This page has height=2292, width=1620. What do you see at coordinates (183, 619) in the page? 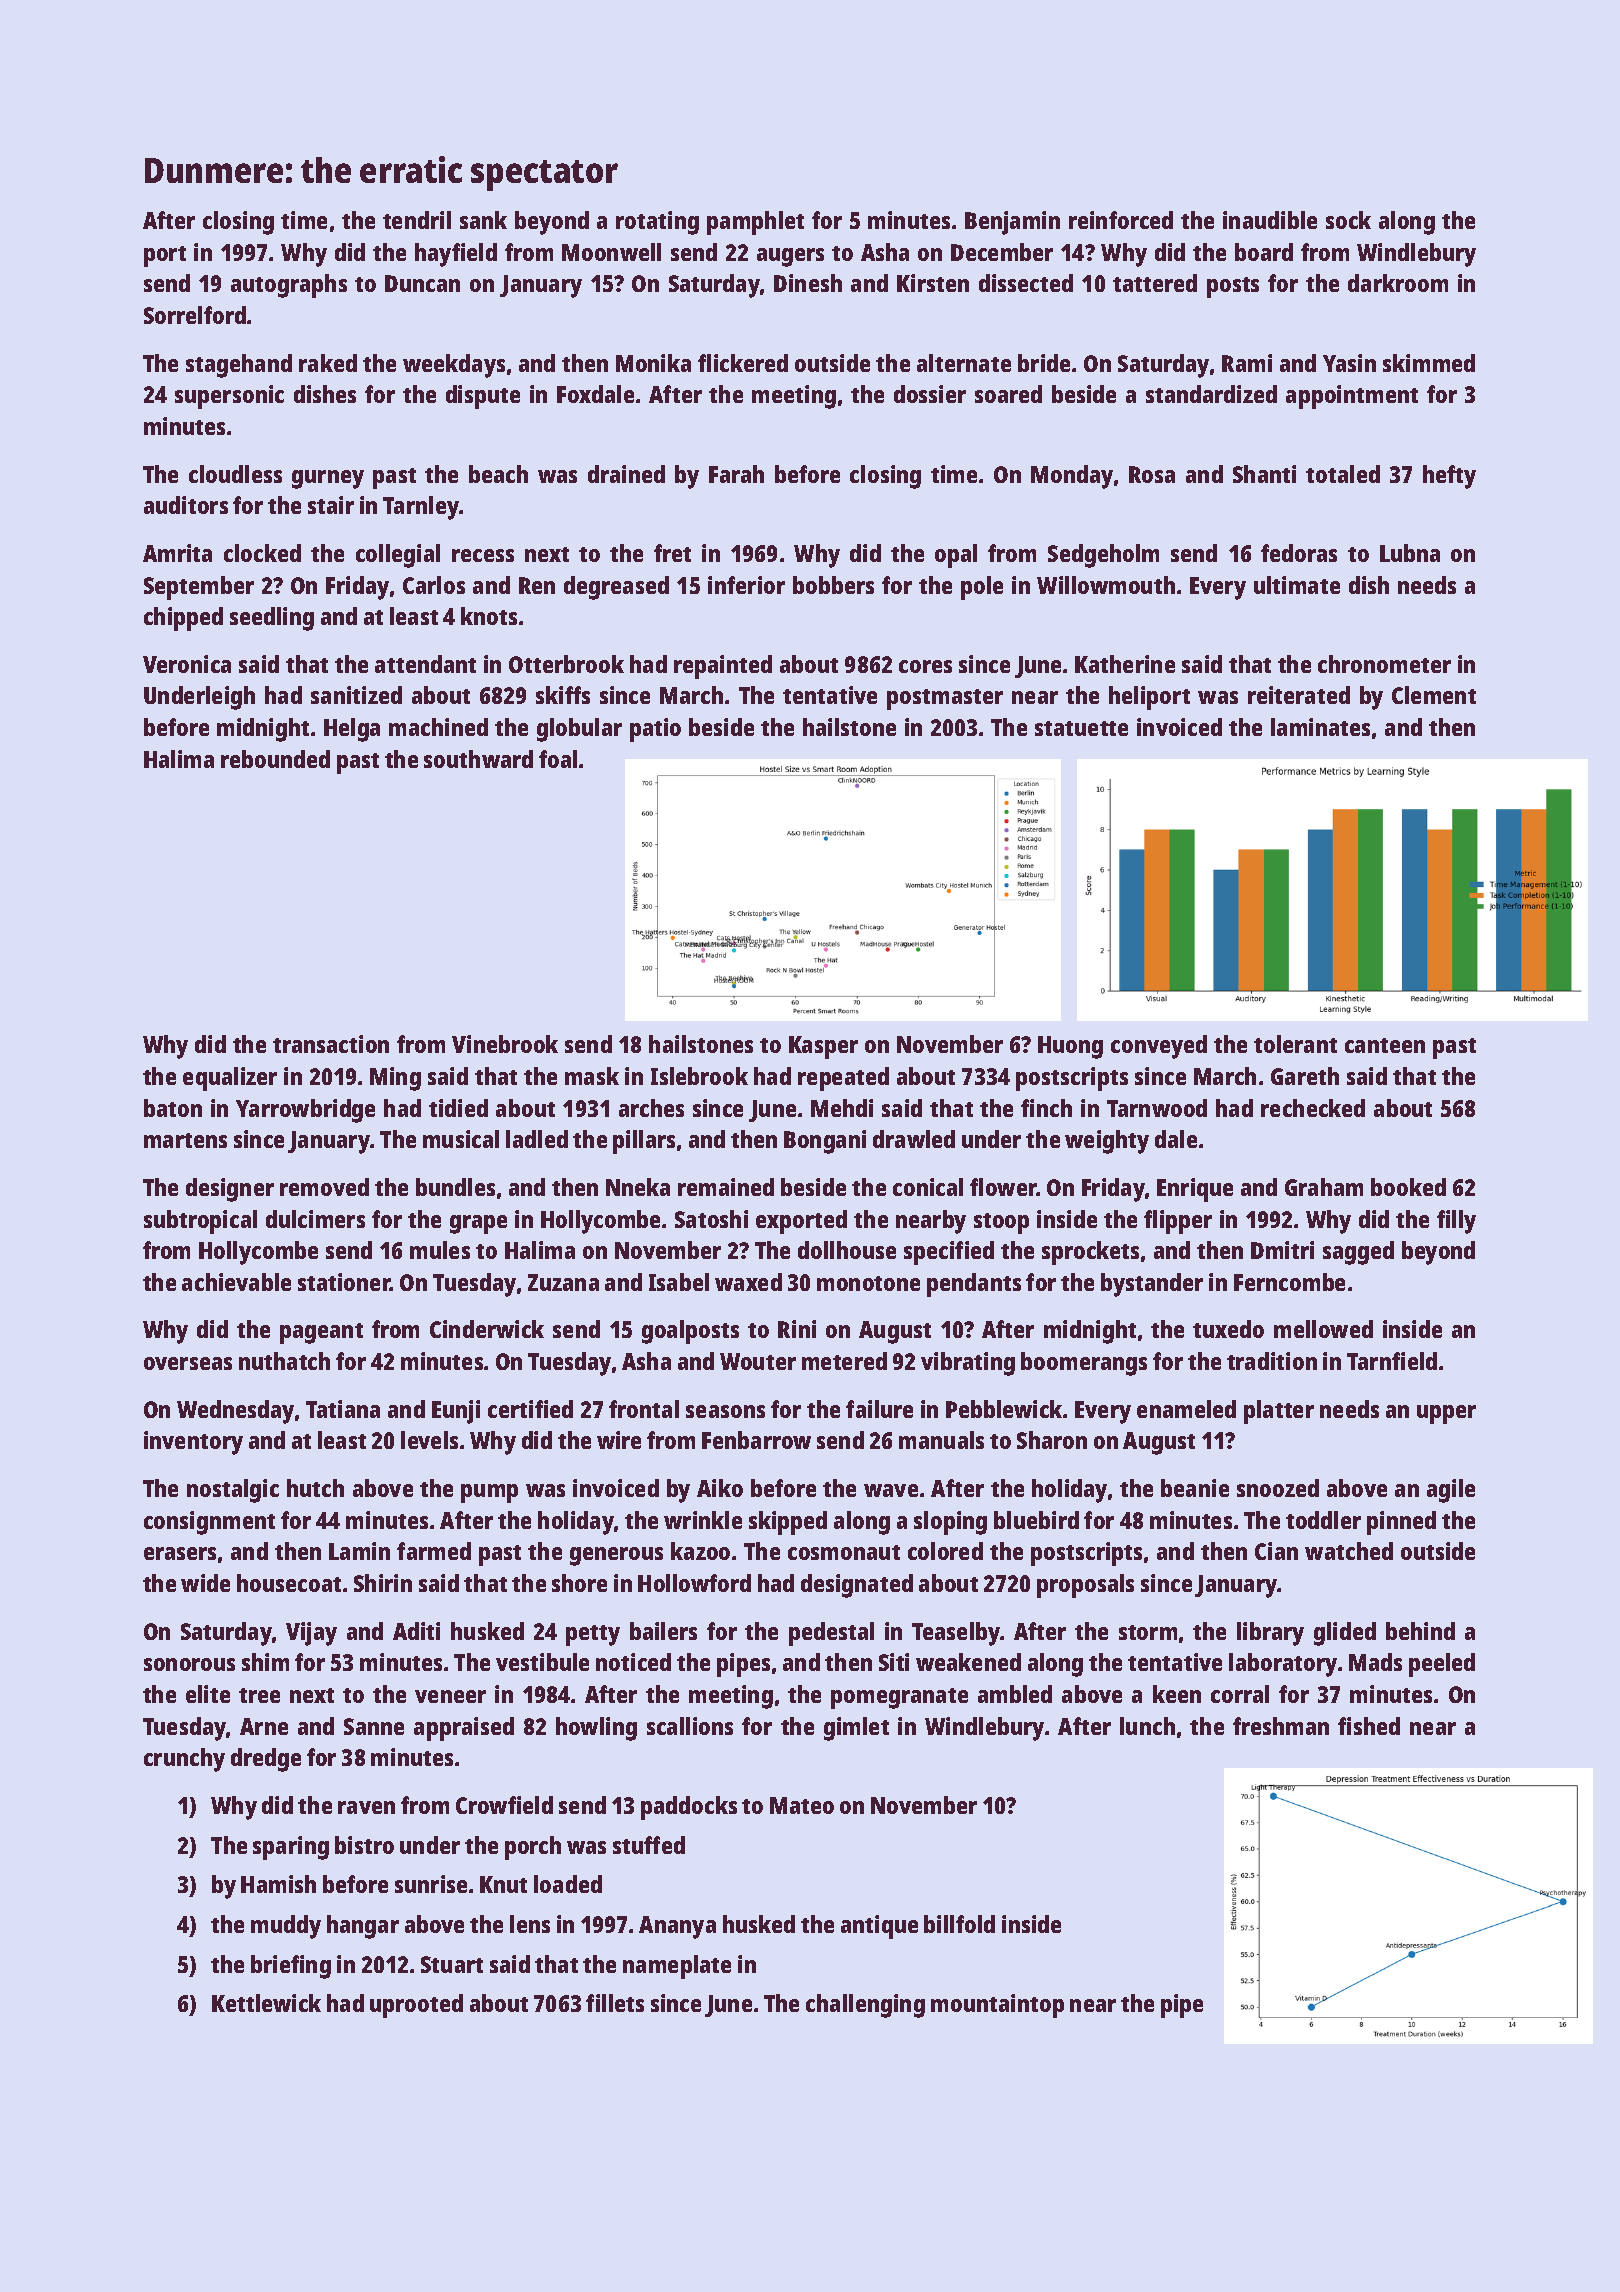
I see `chipped` at bounding box center [183, 619].
